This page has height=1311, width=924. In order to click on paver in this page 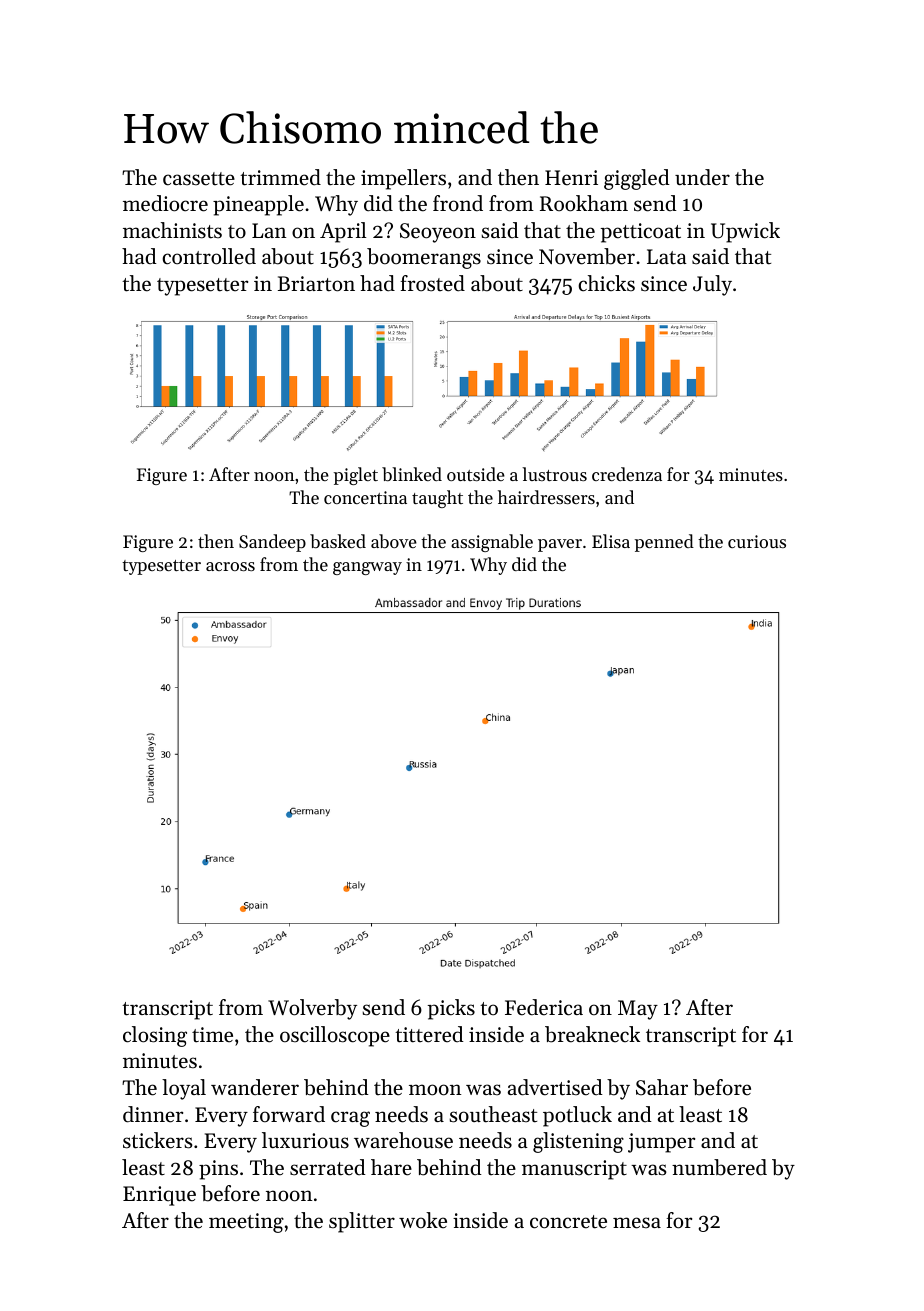, I will do `click(560, 545)`.
